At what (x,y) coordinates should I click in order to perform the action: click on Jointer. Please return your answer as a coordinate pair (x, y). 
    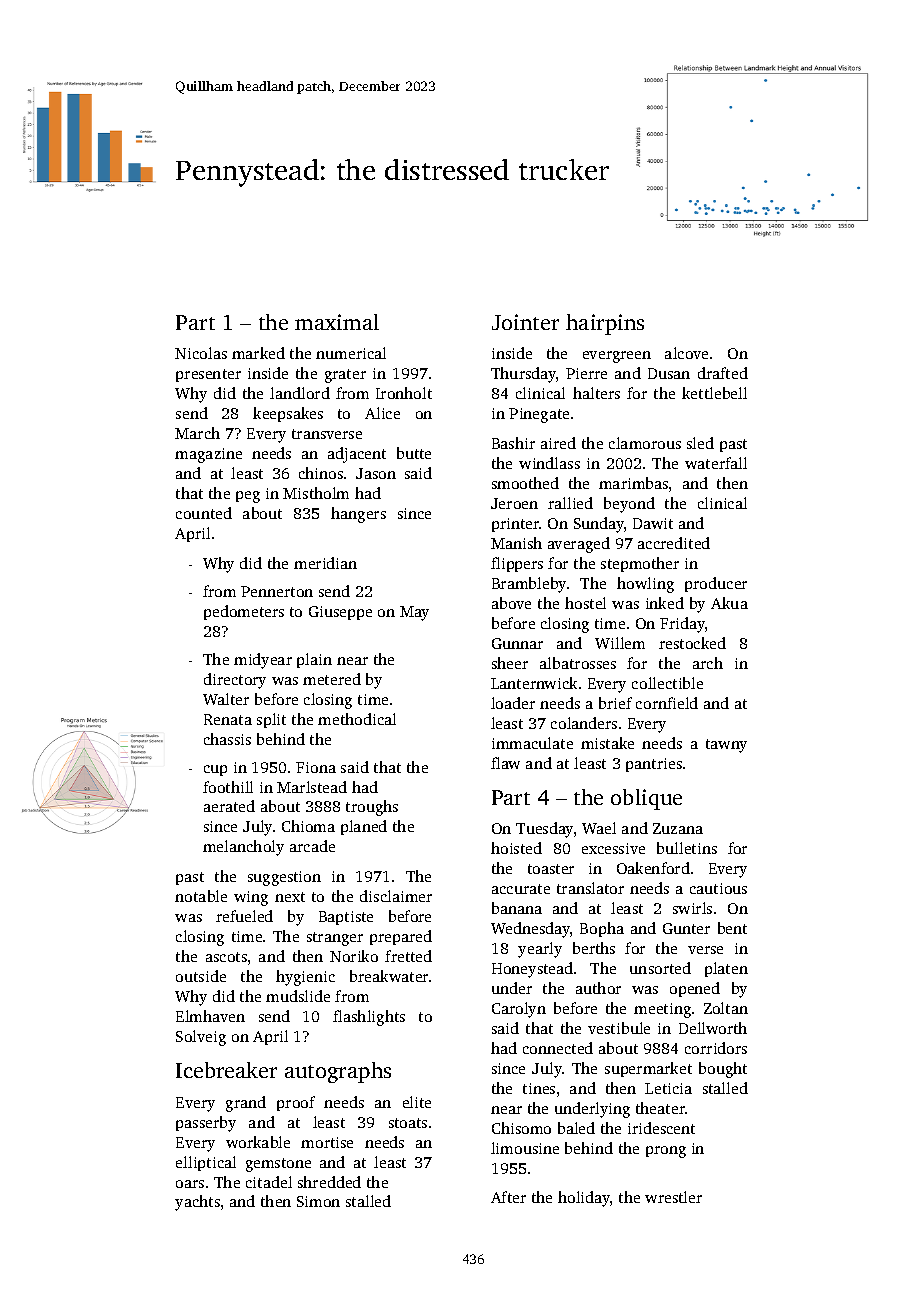
    Looking at the image, I should click on (525, 322).
